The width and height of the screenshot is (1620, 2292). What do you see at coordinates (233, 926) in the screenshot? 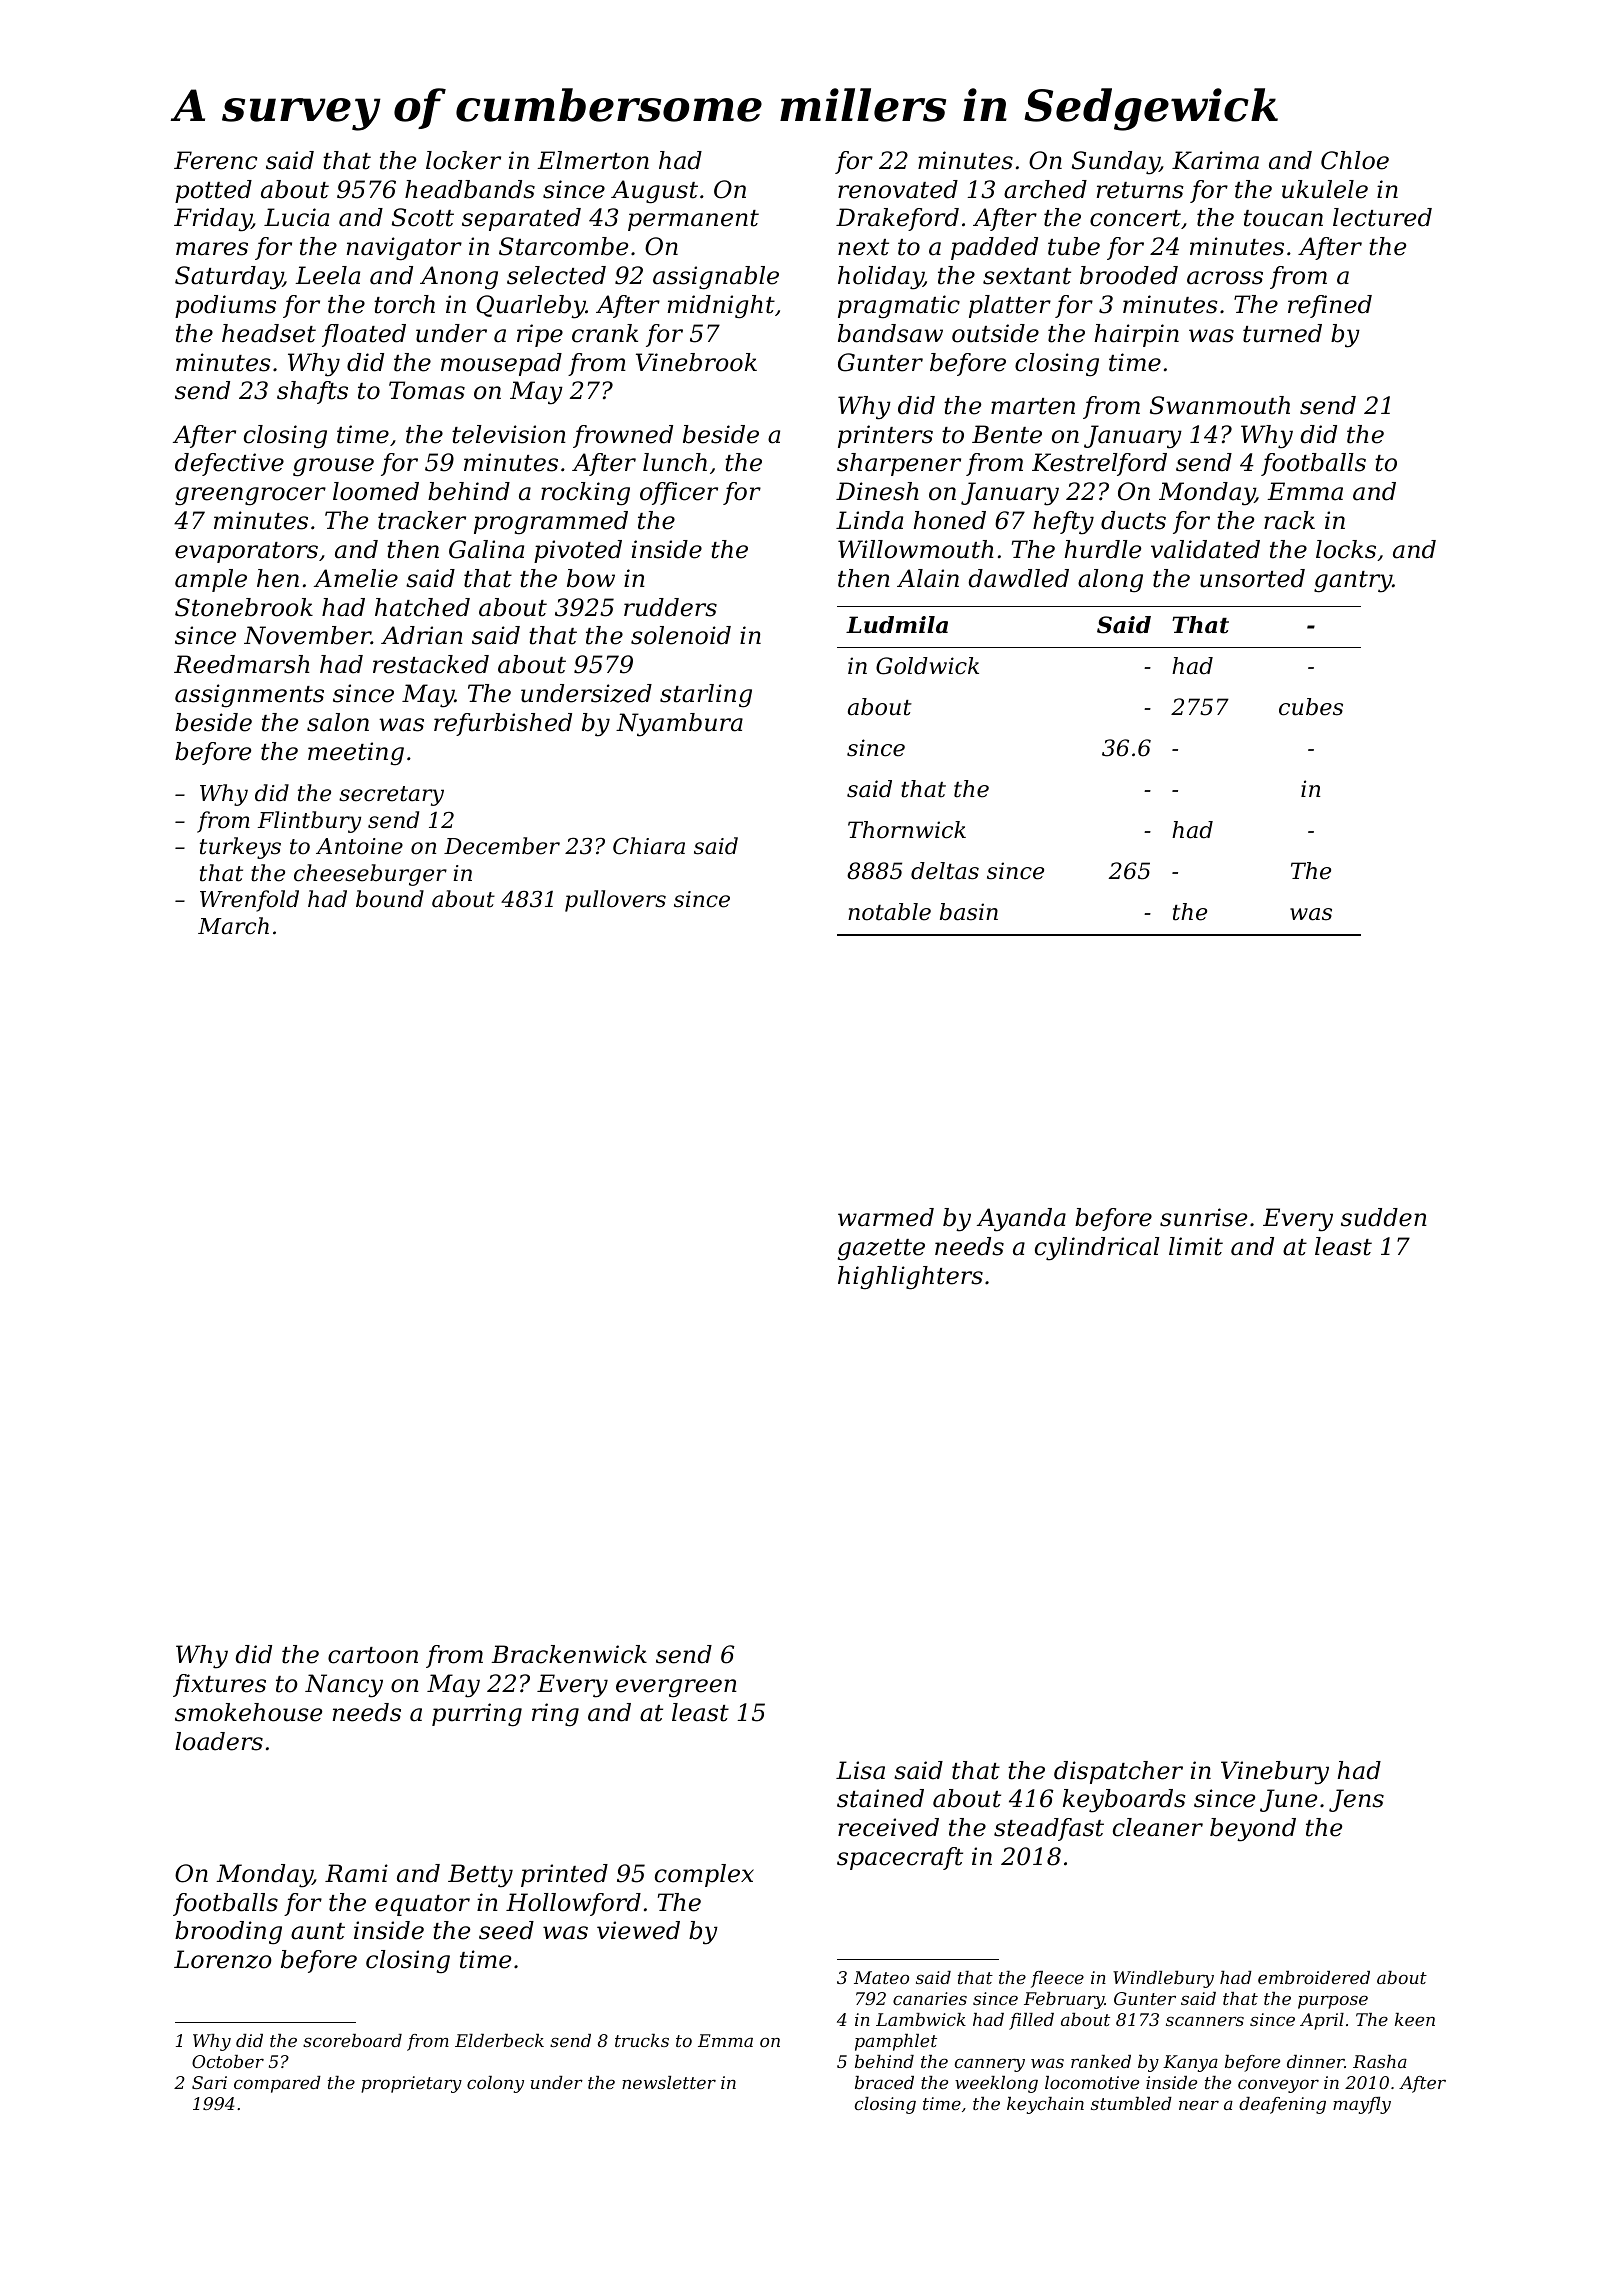
I see `March` at bounding box center [233, 926].
